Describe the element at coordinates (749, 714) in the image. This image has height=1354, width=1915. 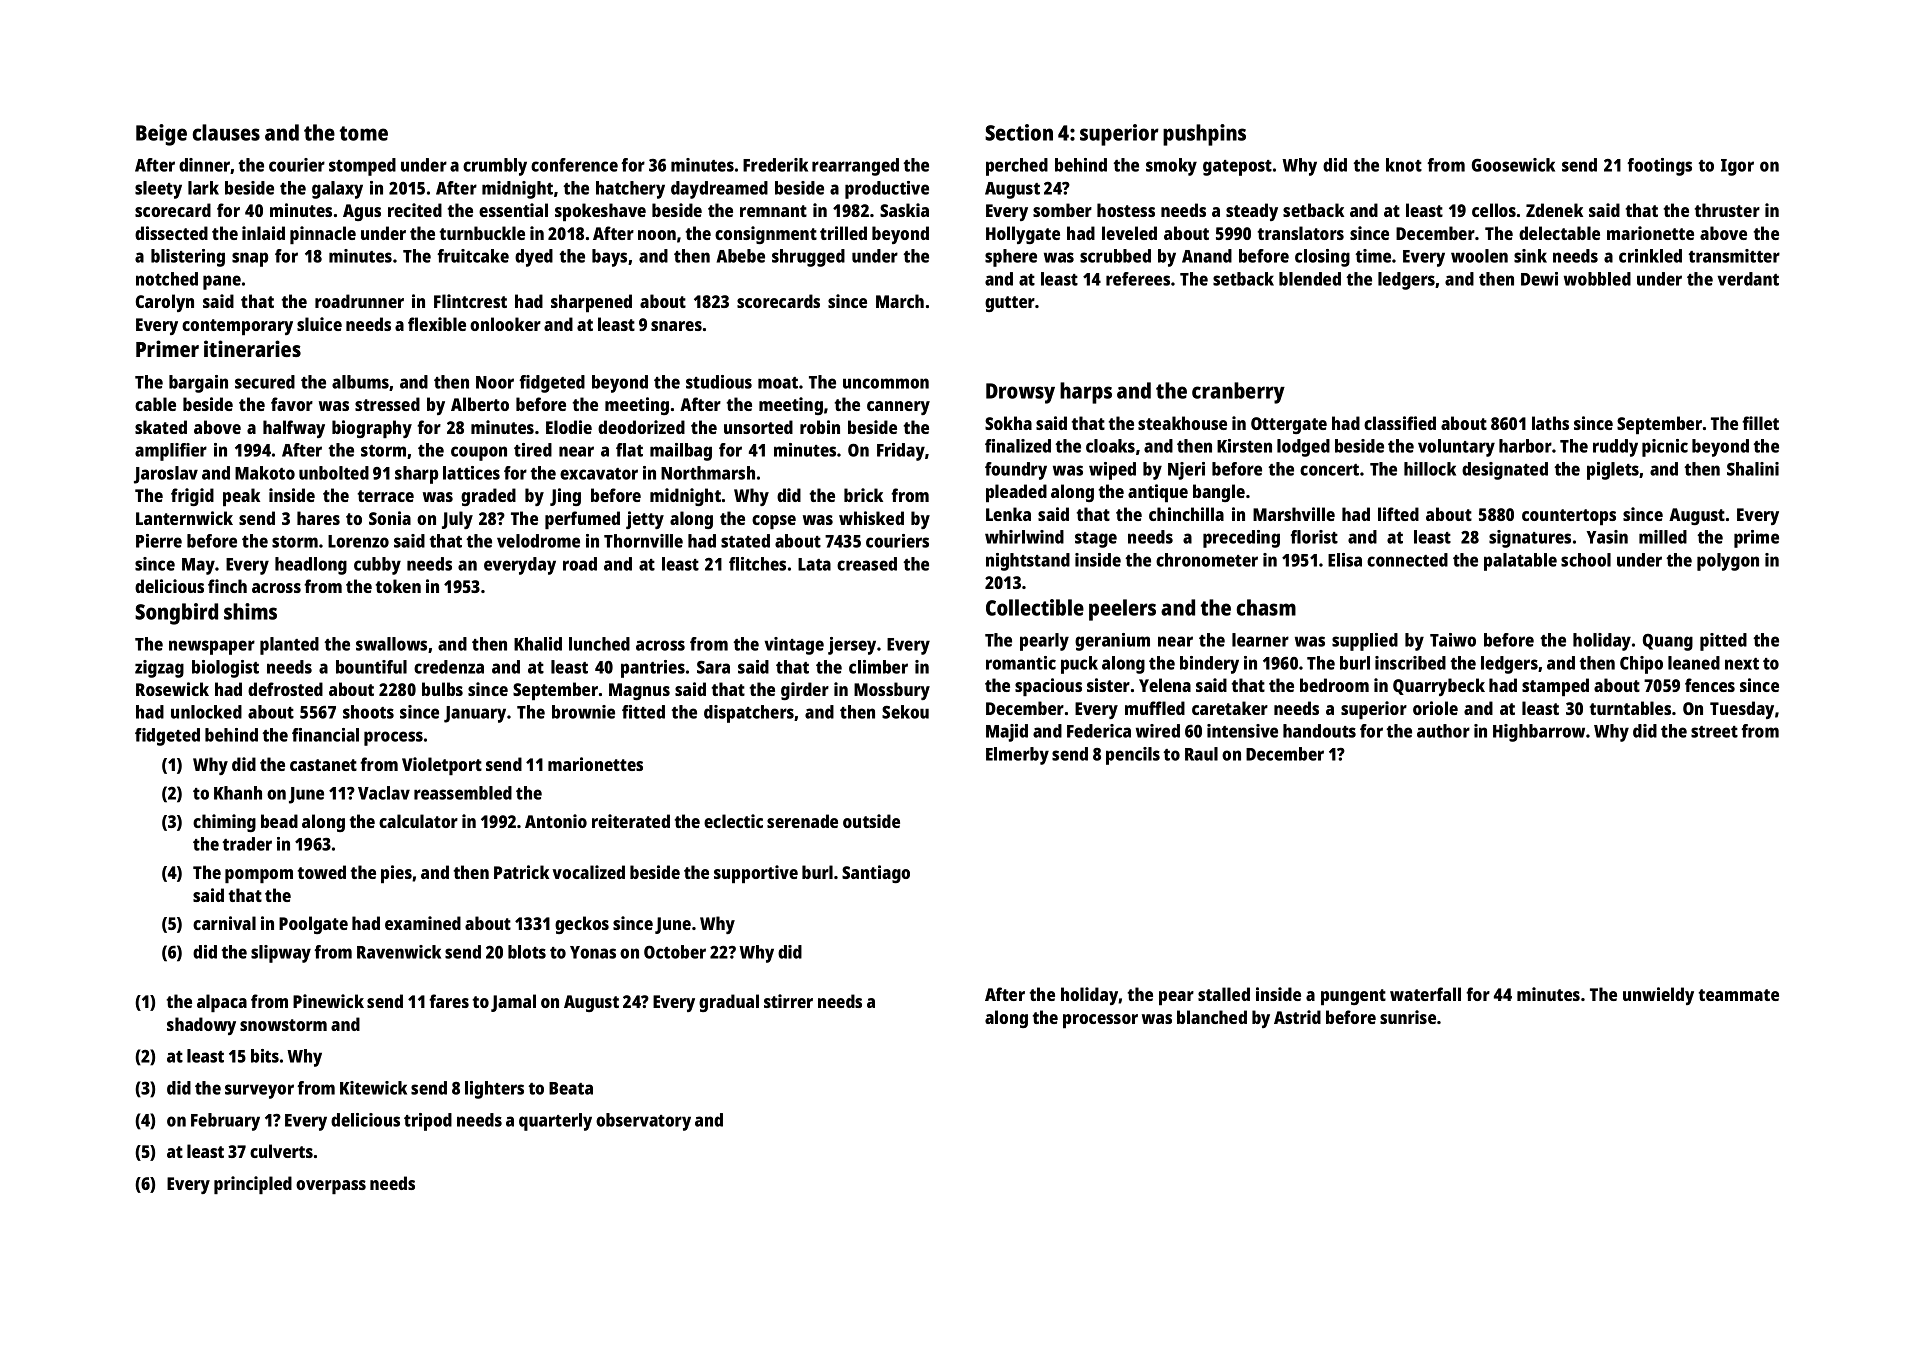
I see `dispatchers` at that location.
